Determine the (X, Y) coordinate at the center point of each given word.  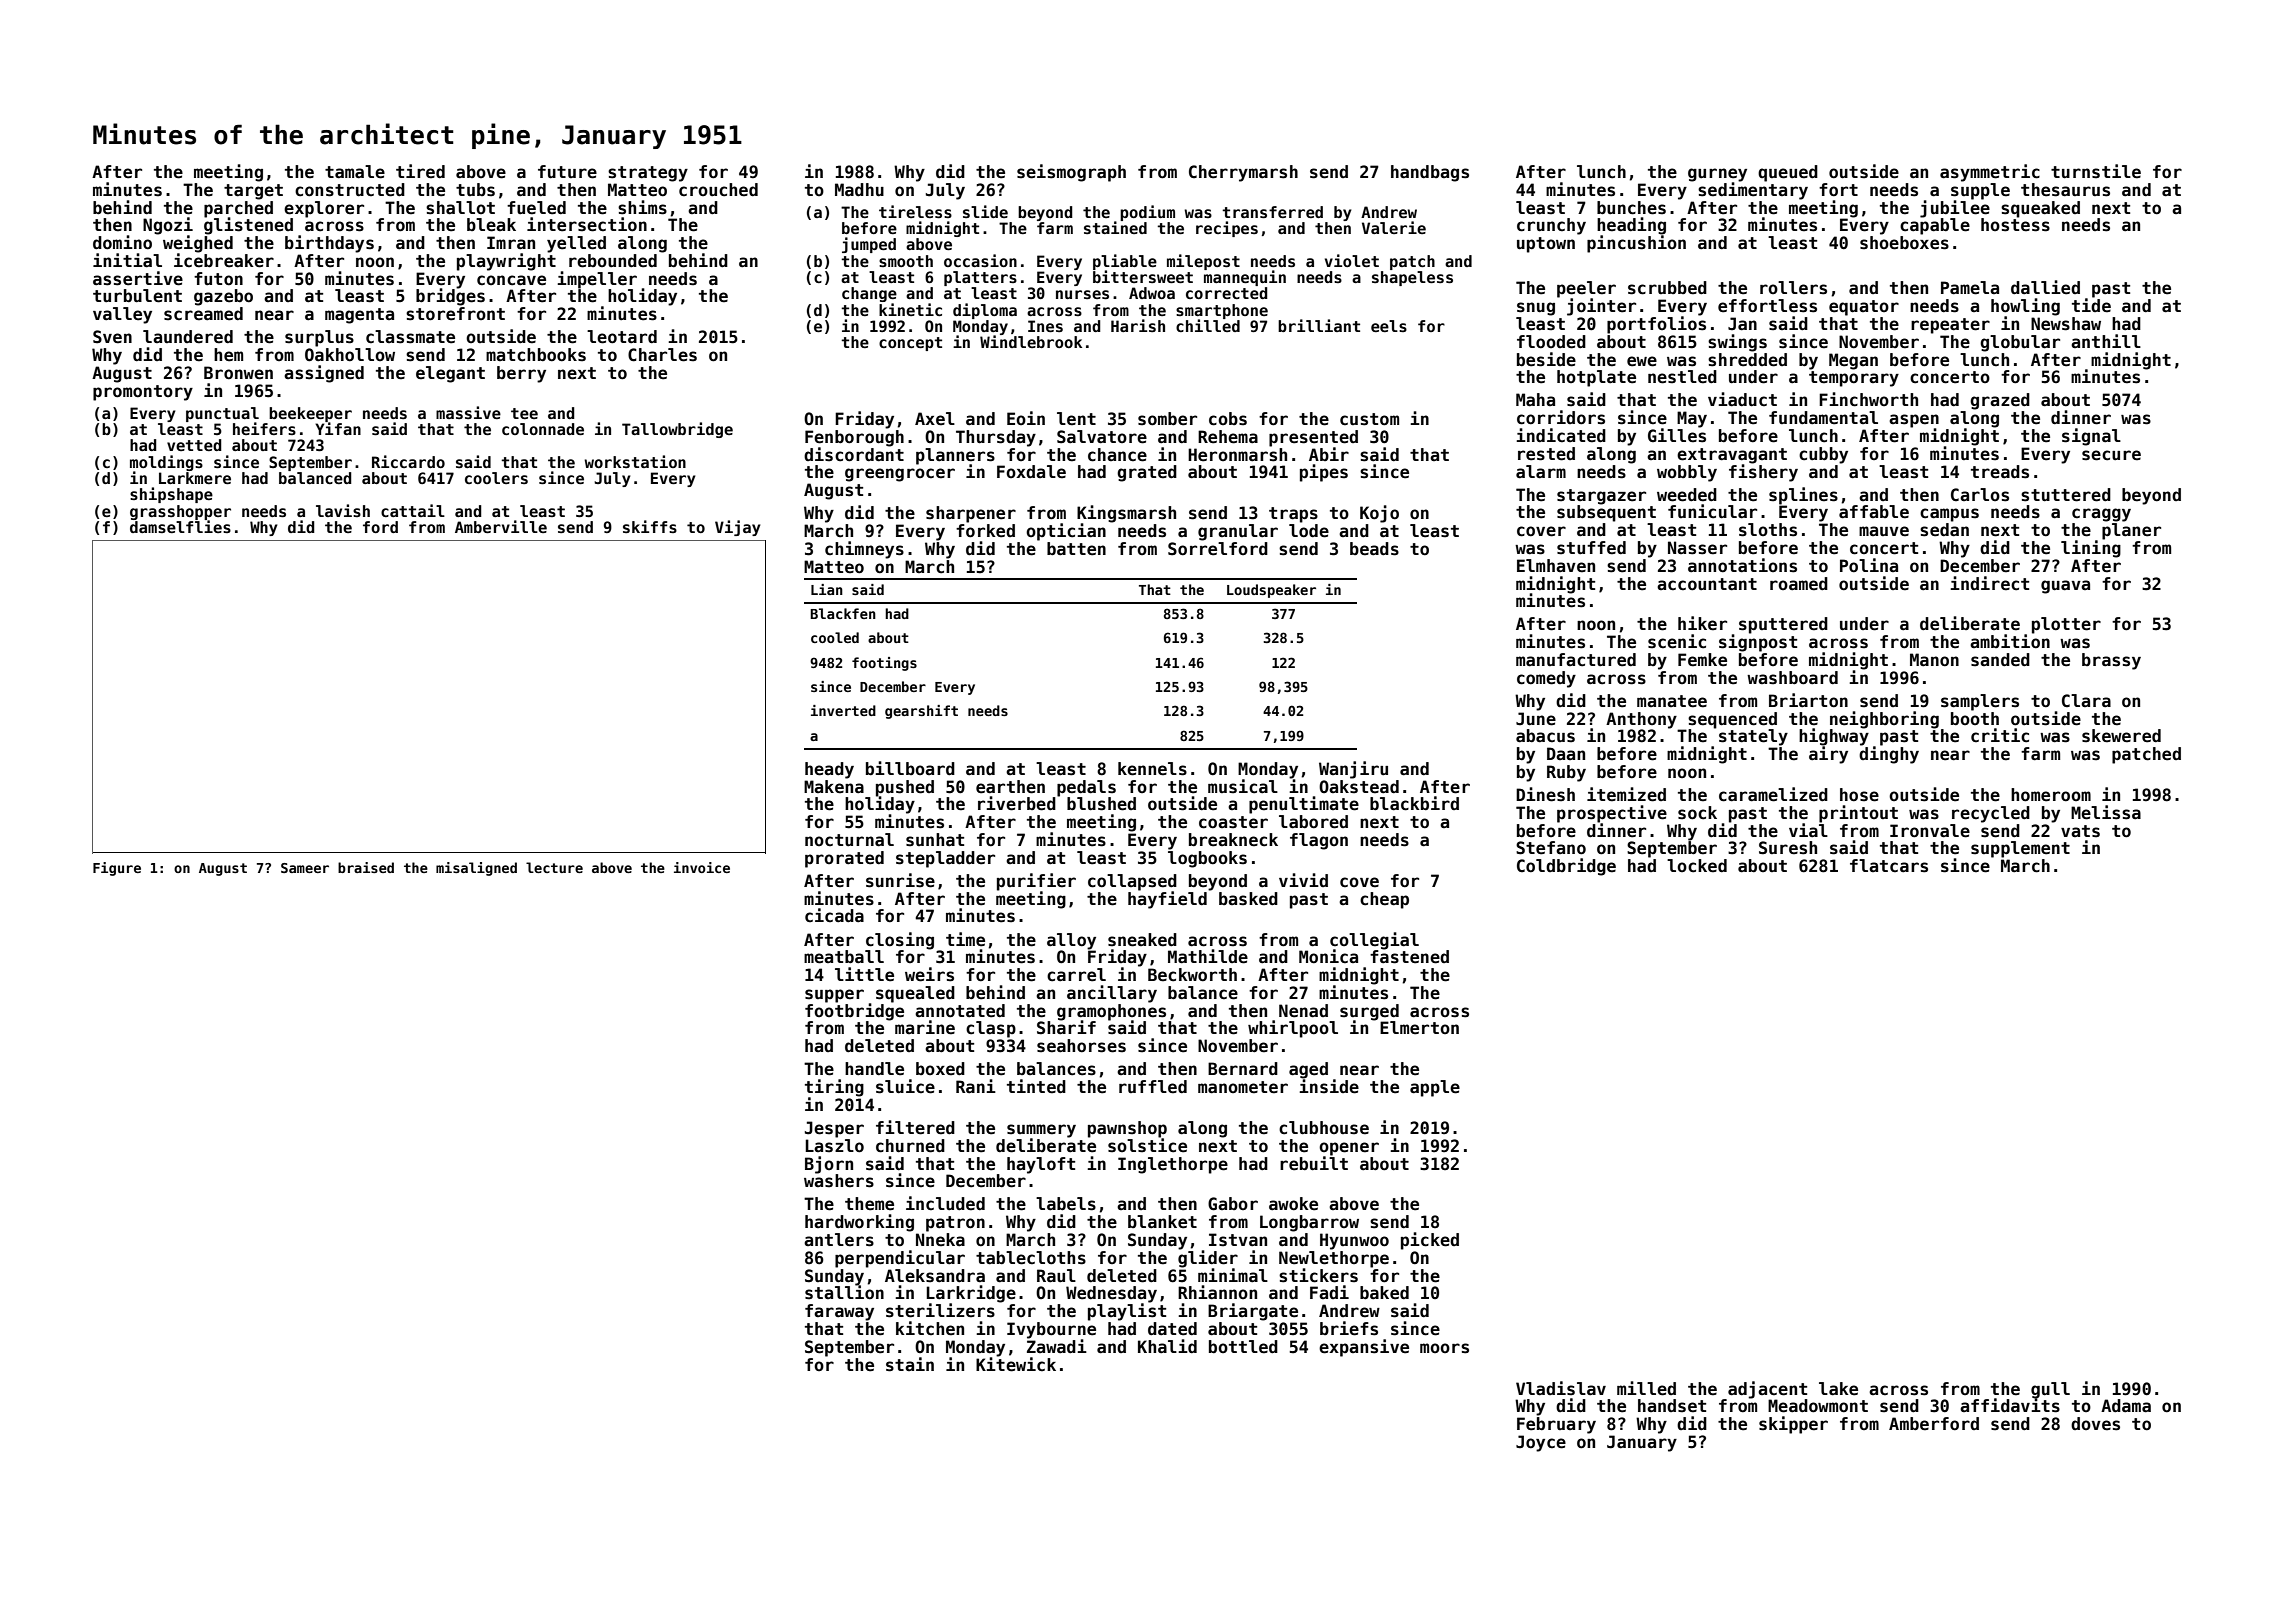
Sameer (305, 868)
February (1556, 1425)
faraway (839, 1312)
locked (1697, 866)
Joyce (1541, 1443)
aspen (1914, 421)
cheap (1384, 900)
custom (1369, 419)
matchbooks (536, 355)
